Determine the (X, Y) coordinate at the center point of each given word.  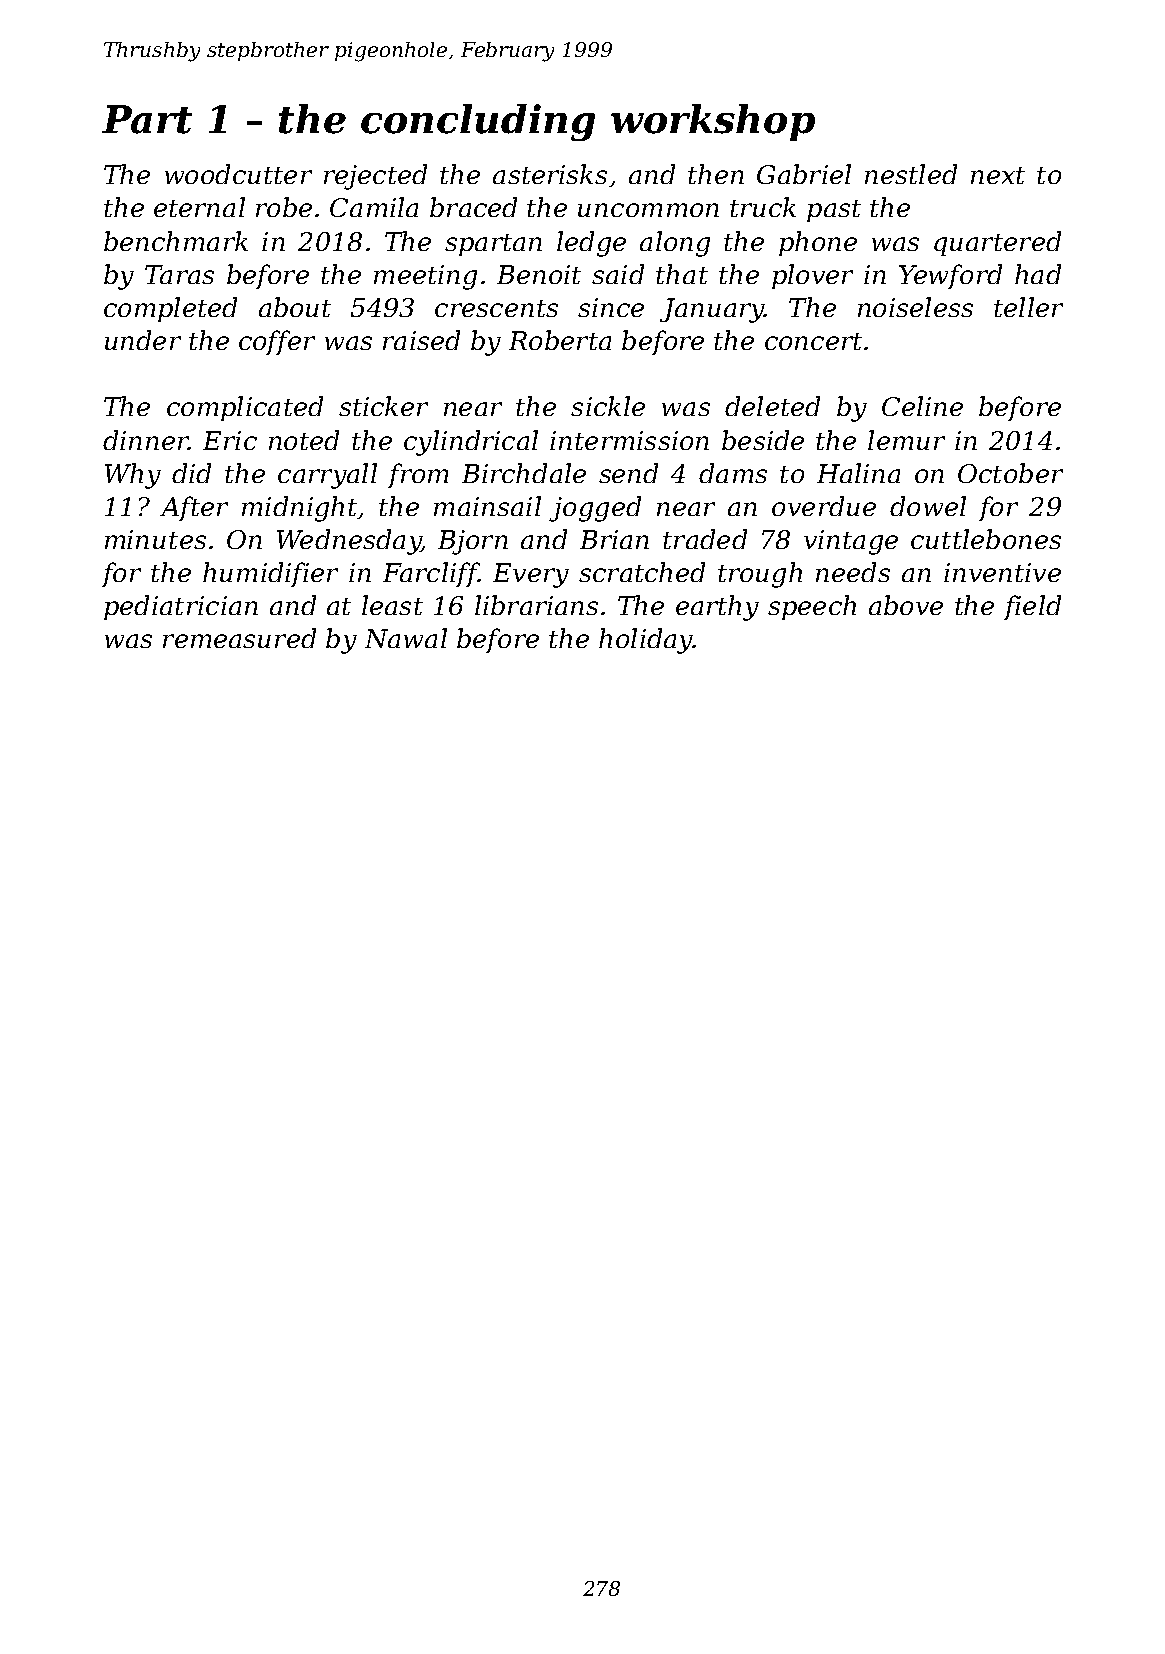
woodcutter (238, 174)
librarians (536, 605)
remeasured (239, 638)
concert (813, 341)
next (998, 175)
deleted (772, 406)
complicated (245, 408)
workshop (713, 122)
